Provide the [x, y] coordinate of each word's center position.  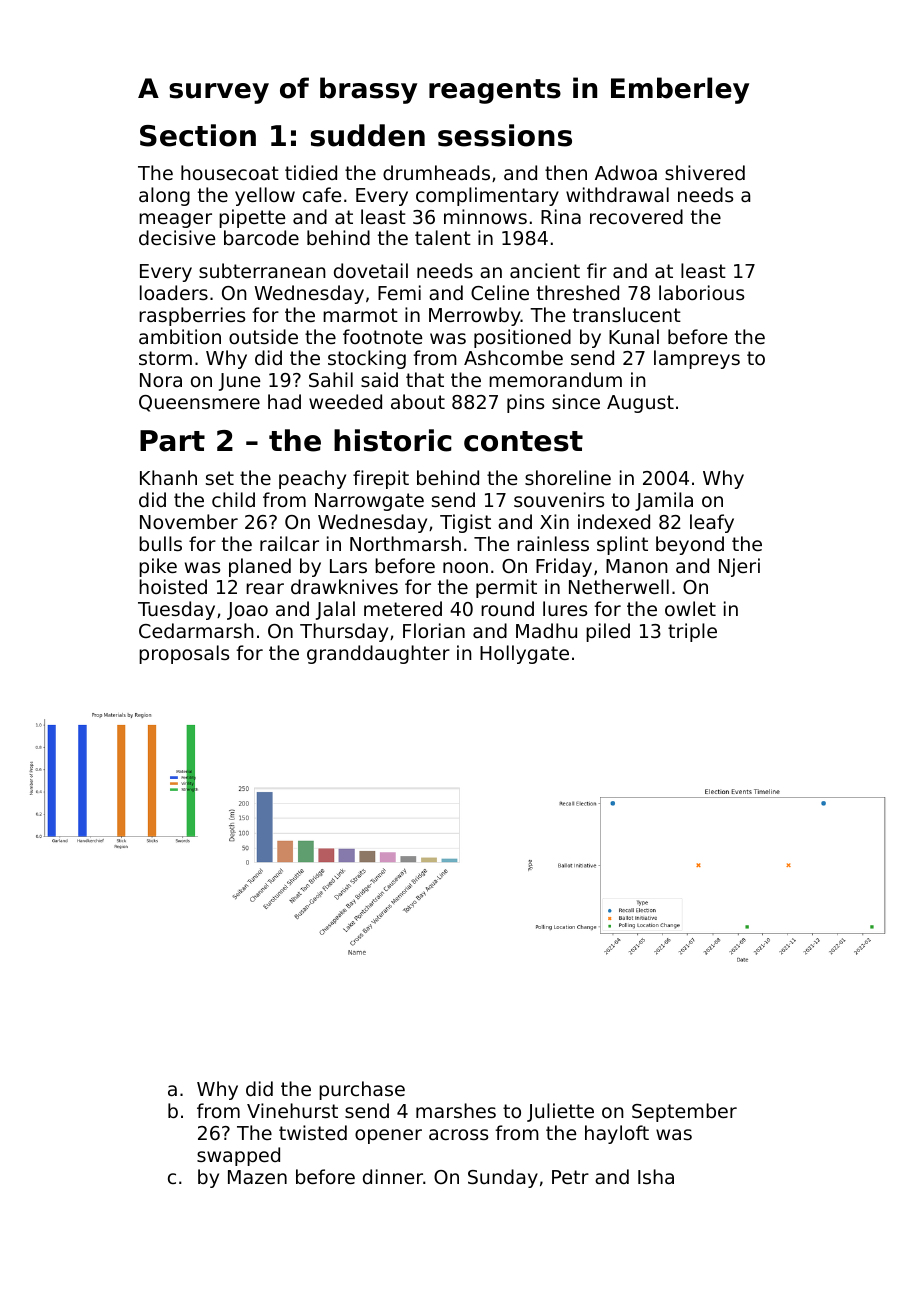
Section [198, 135]
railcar [289, 543]
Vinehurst [292, 1110]
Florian [434, 630]
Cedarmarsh [196, 630]
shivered [705, 172]
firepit [381, 479]
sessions [505, 135]
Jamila [664, 501]
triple [692, 632]
